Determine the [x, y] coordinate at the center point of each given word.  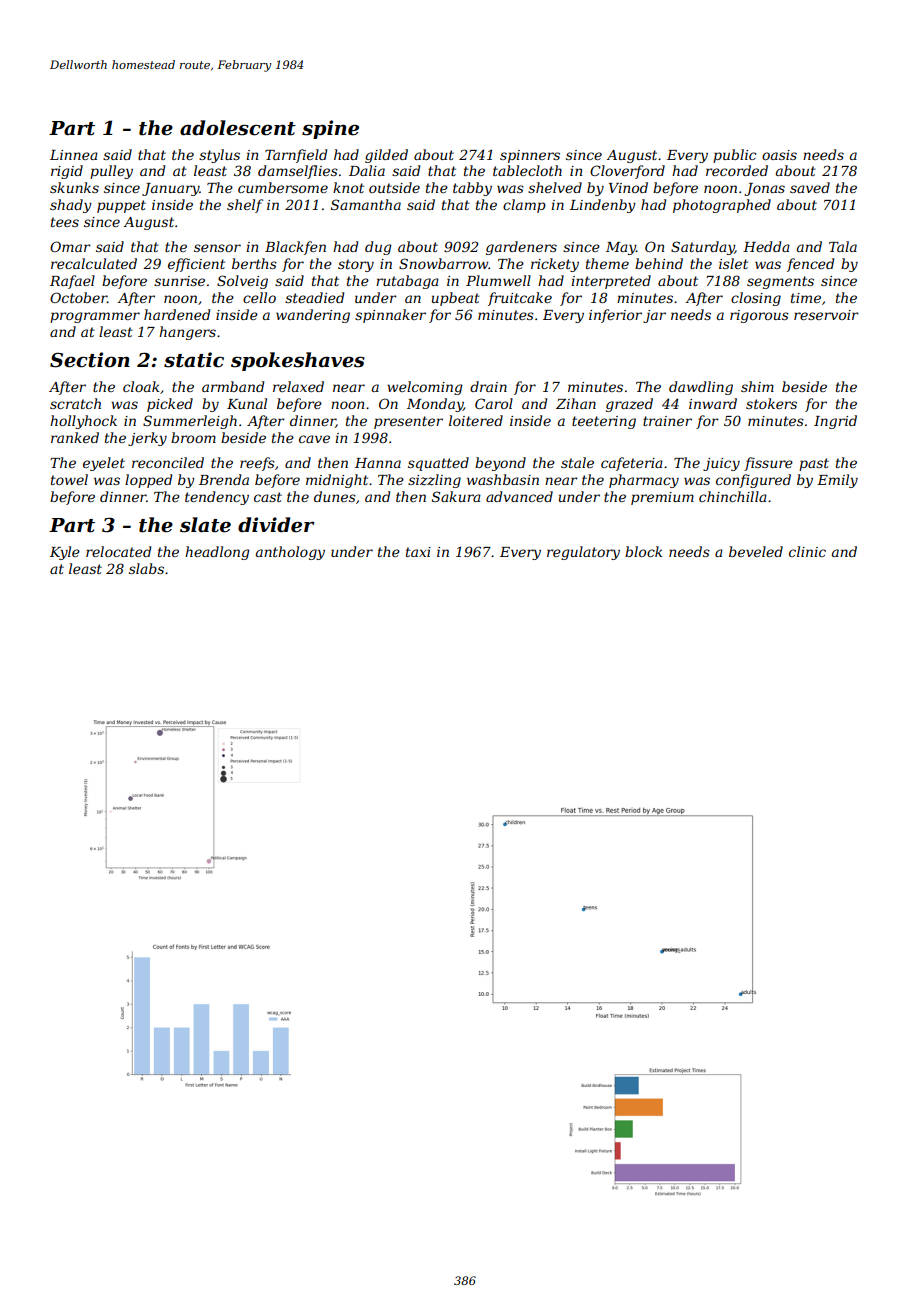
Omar [70, 246]
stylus [219, 156]
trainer [667, 421]
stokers [771, 403]
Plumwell [498, 280]
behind [659, 263]
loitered [476, 420]
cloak [141, 386]
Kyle [65, 553]
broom [193, 437]
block [643, 551]
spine [330, 129]
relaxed [298, 386]
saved [810, 187]
